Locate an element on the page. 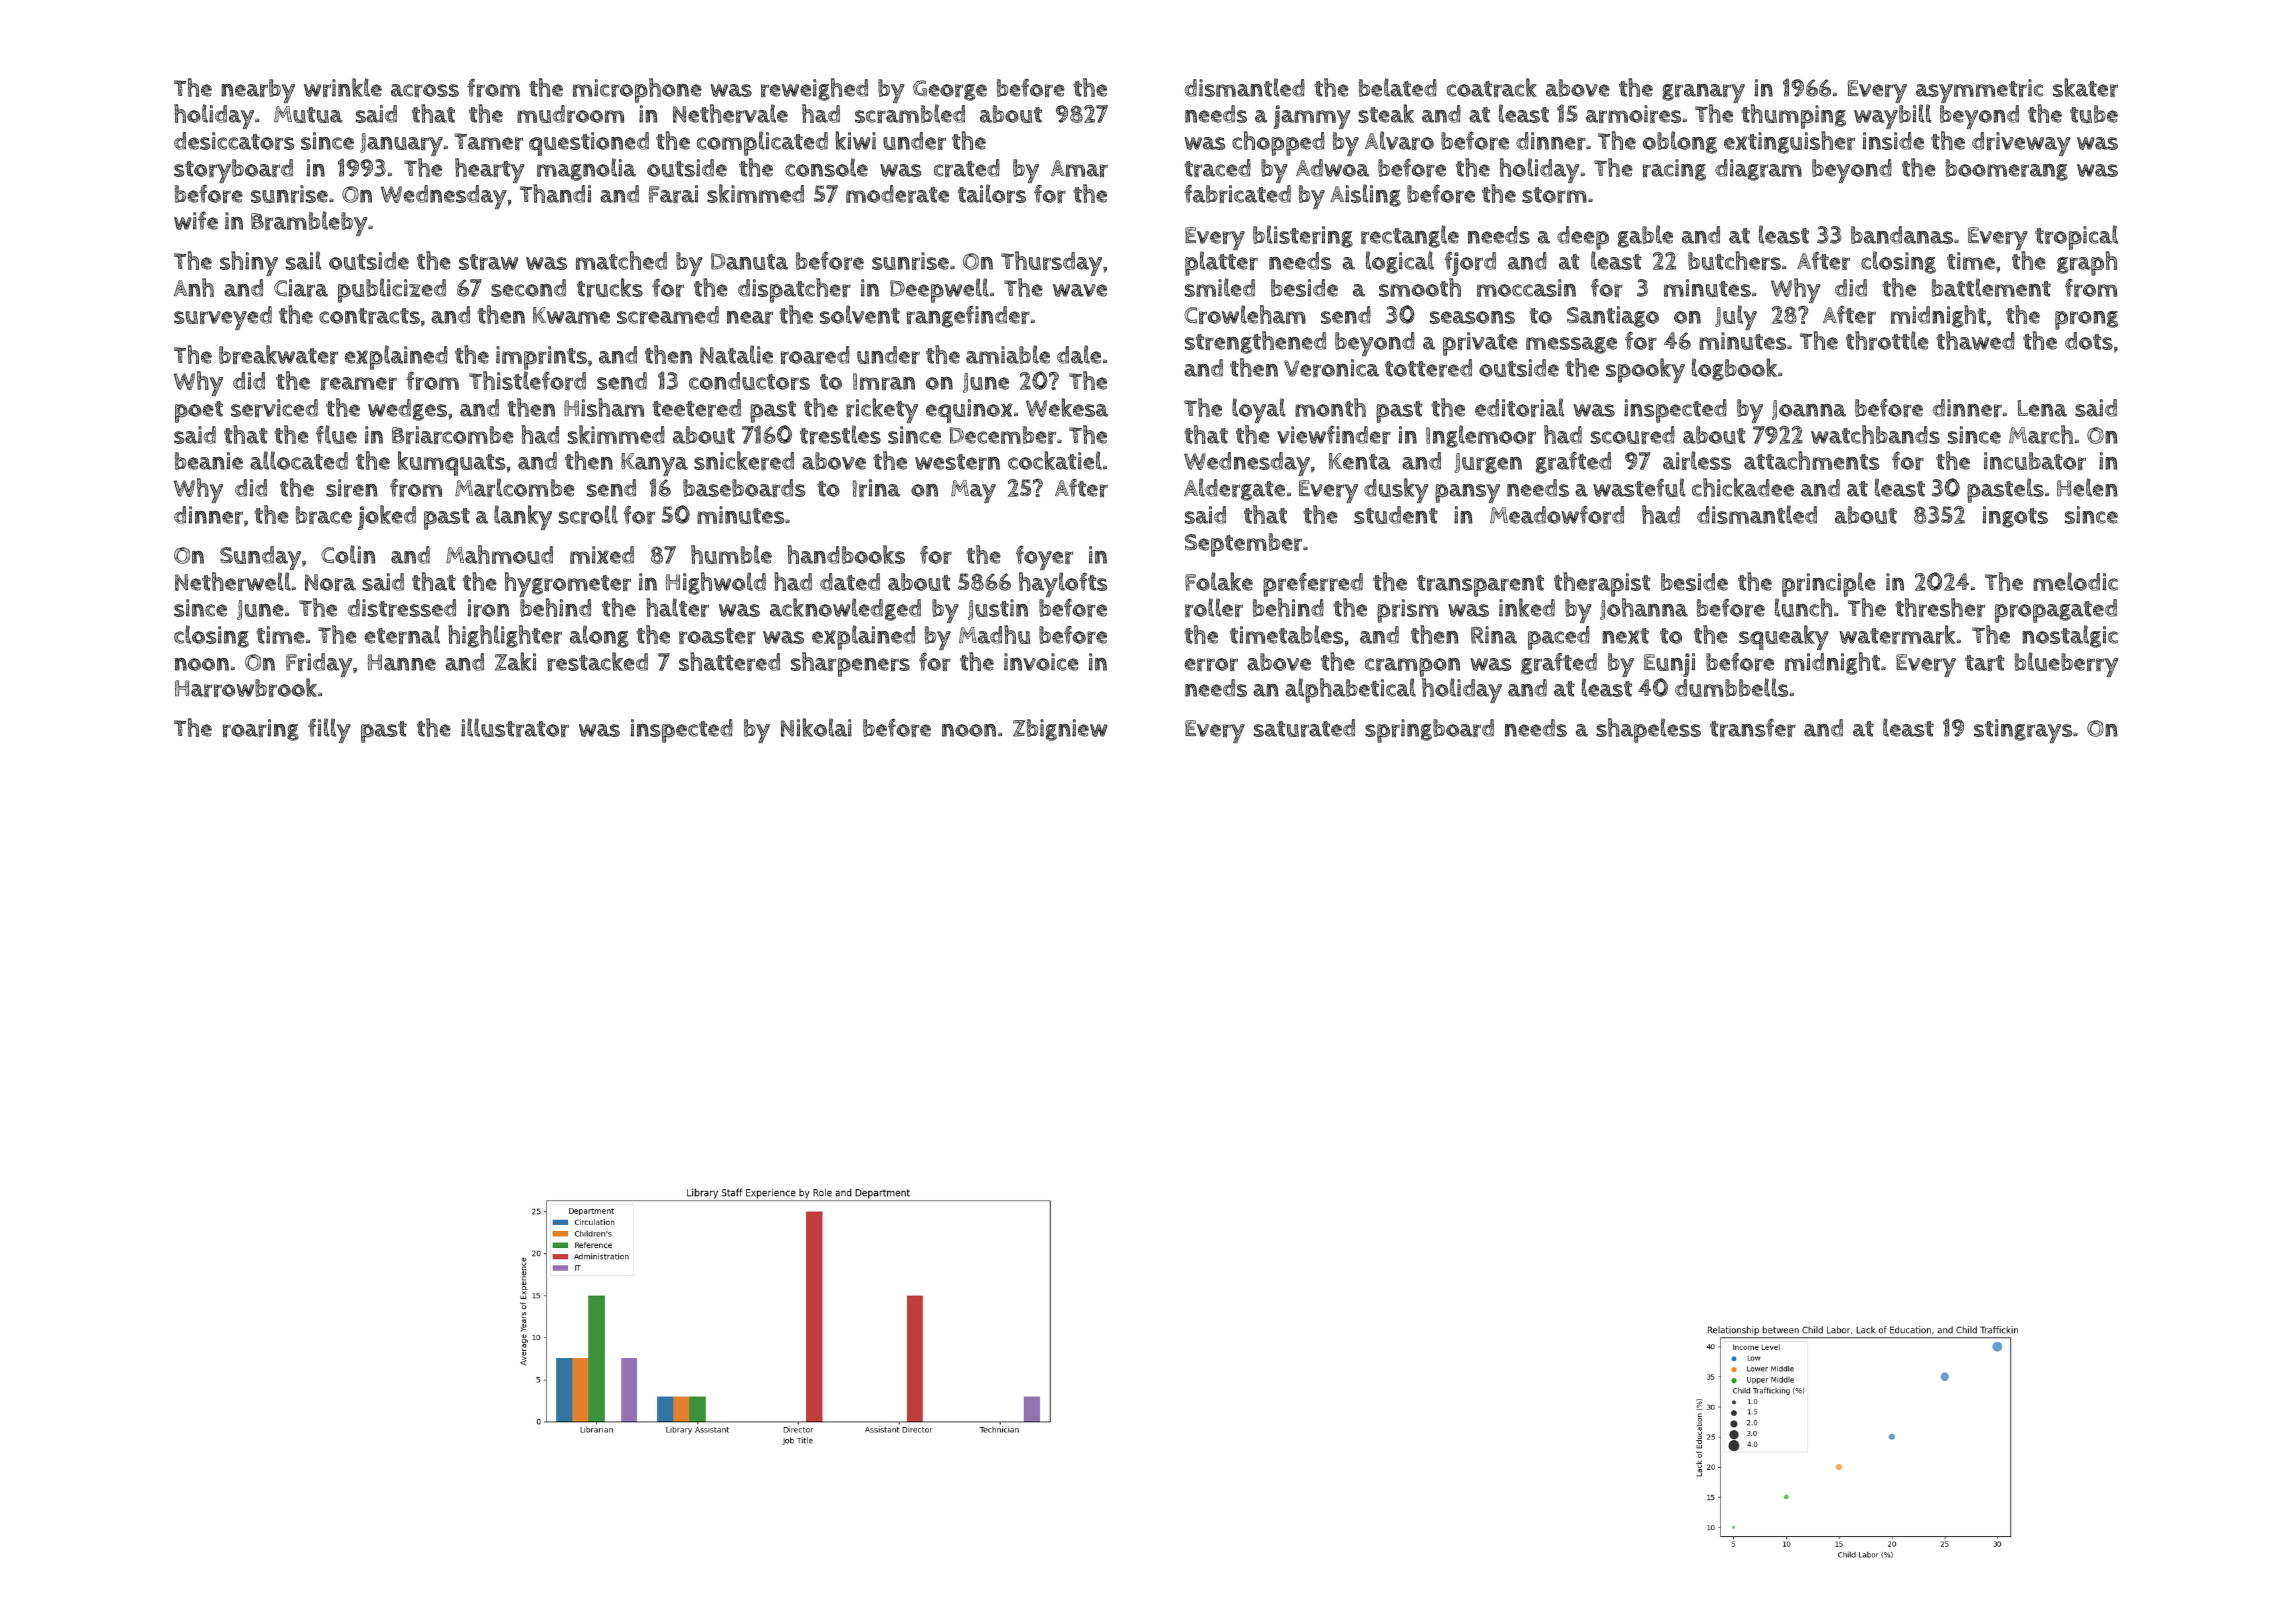  brace is located at coordinates (324, 515).
